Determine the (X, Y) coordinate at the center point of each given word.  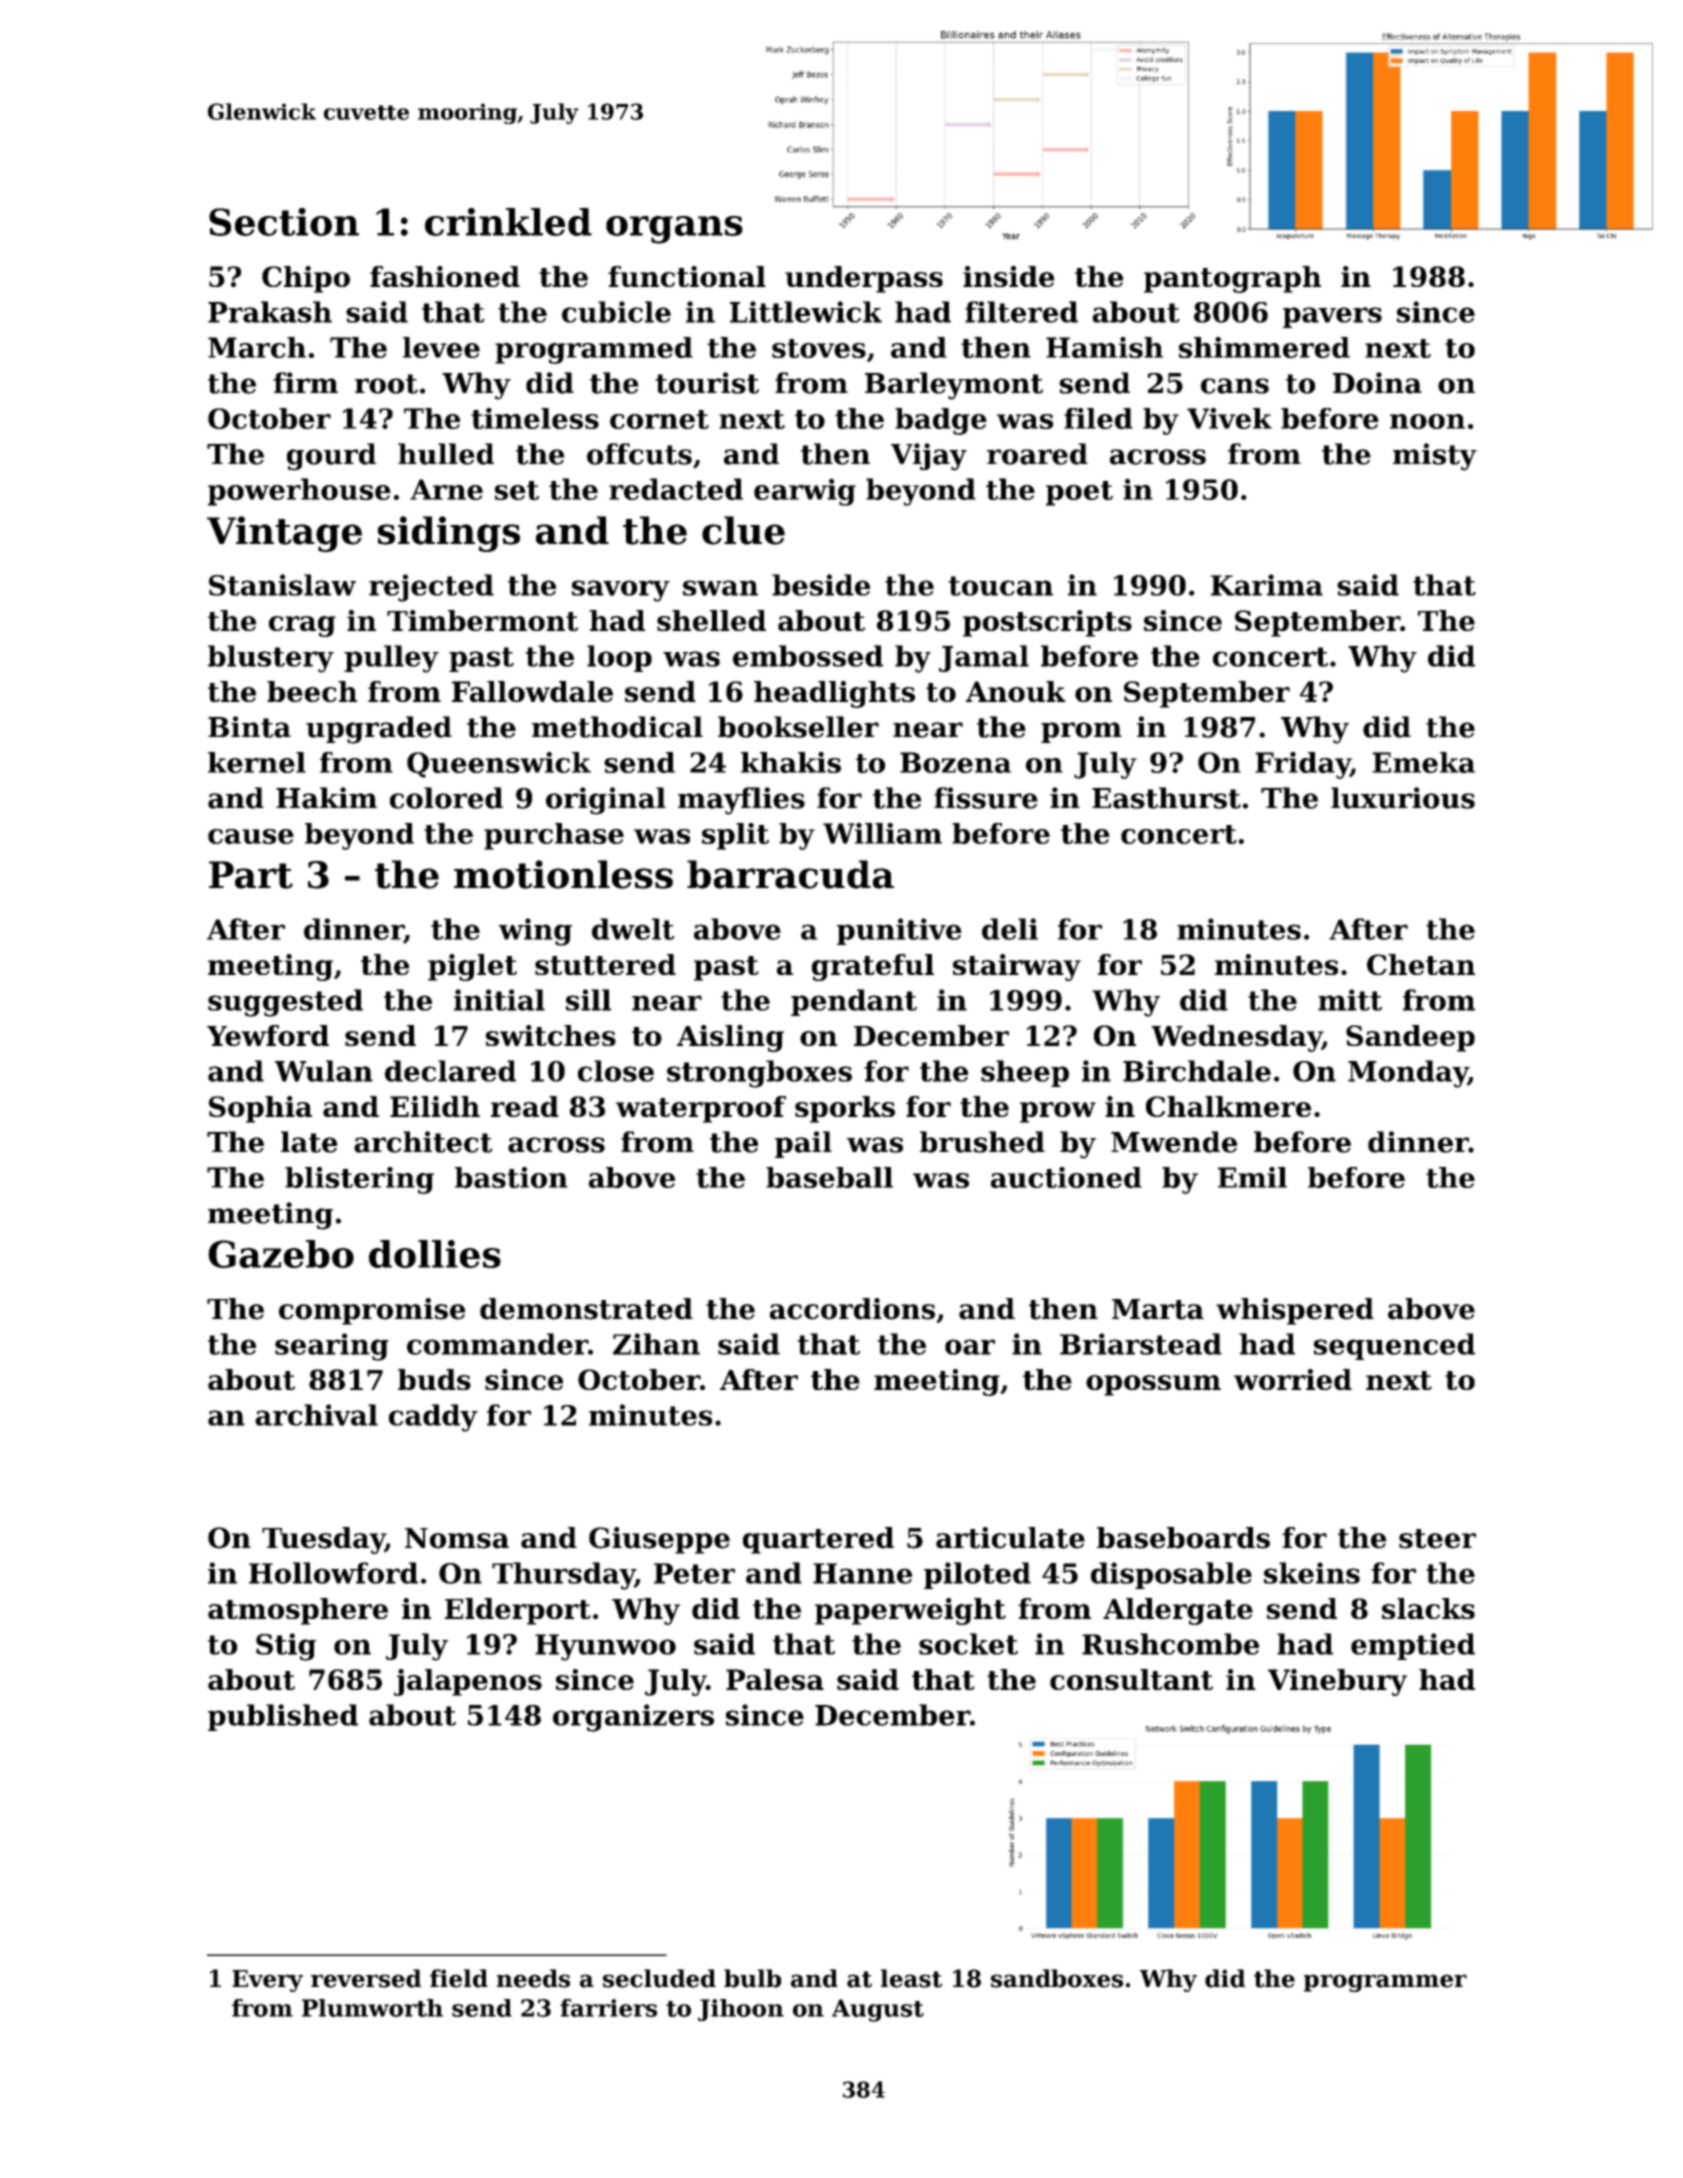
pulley (391, 659)
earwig (805, 492)
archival (316, 1415)
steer (1437, 1539)
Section (284, 222)
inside (1009, 276)
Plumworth (372, 2008)
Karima (1267, 585)
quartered (818, 1540)
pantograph (1232, 279)
